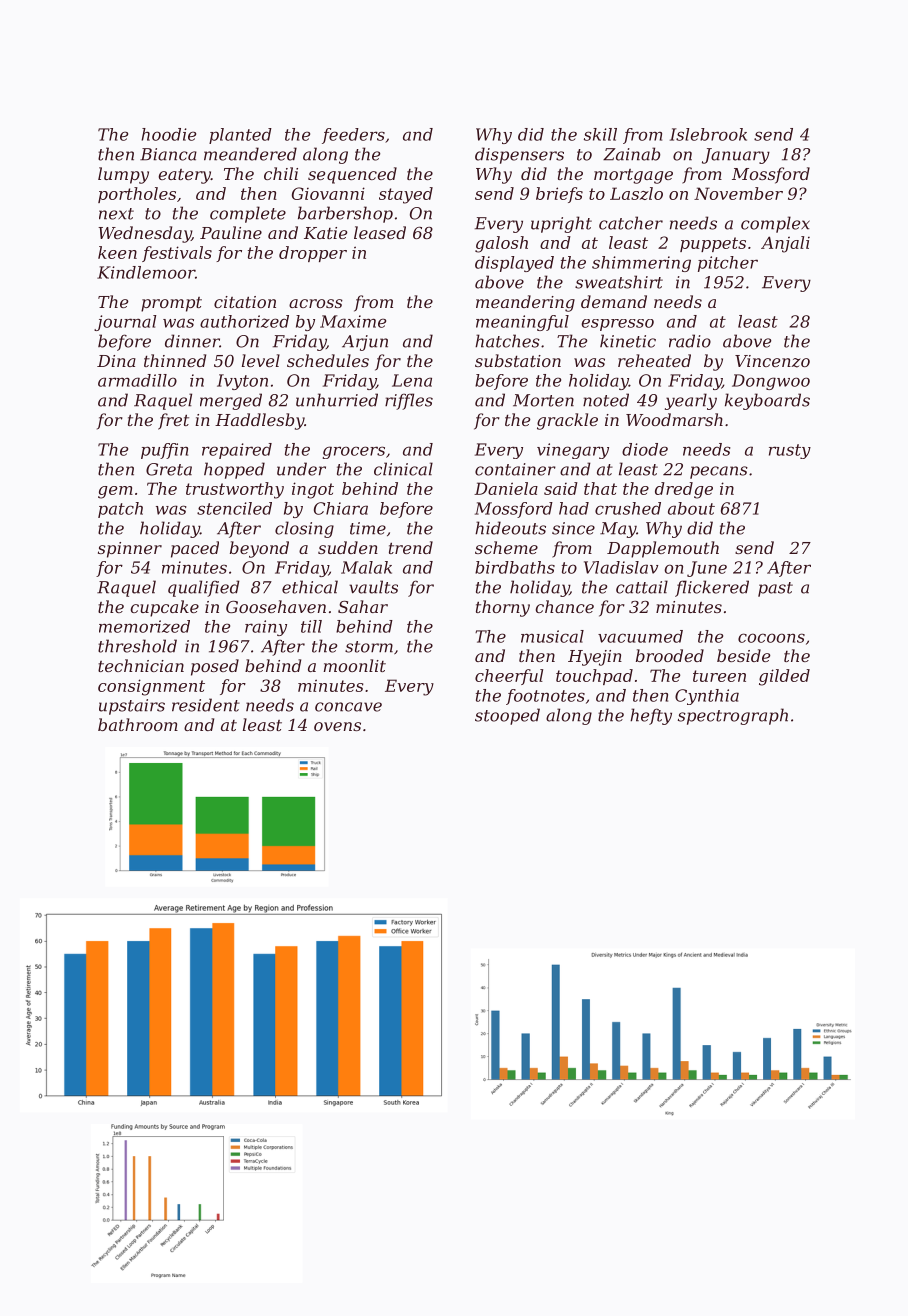 The image size is (908, 1316). What do you see at coordinates (337, 726) in the screenshot?
I see `ovens` at bounding box center [337, 726].
